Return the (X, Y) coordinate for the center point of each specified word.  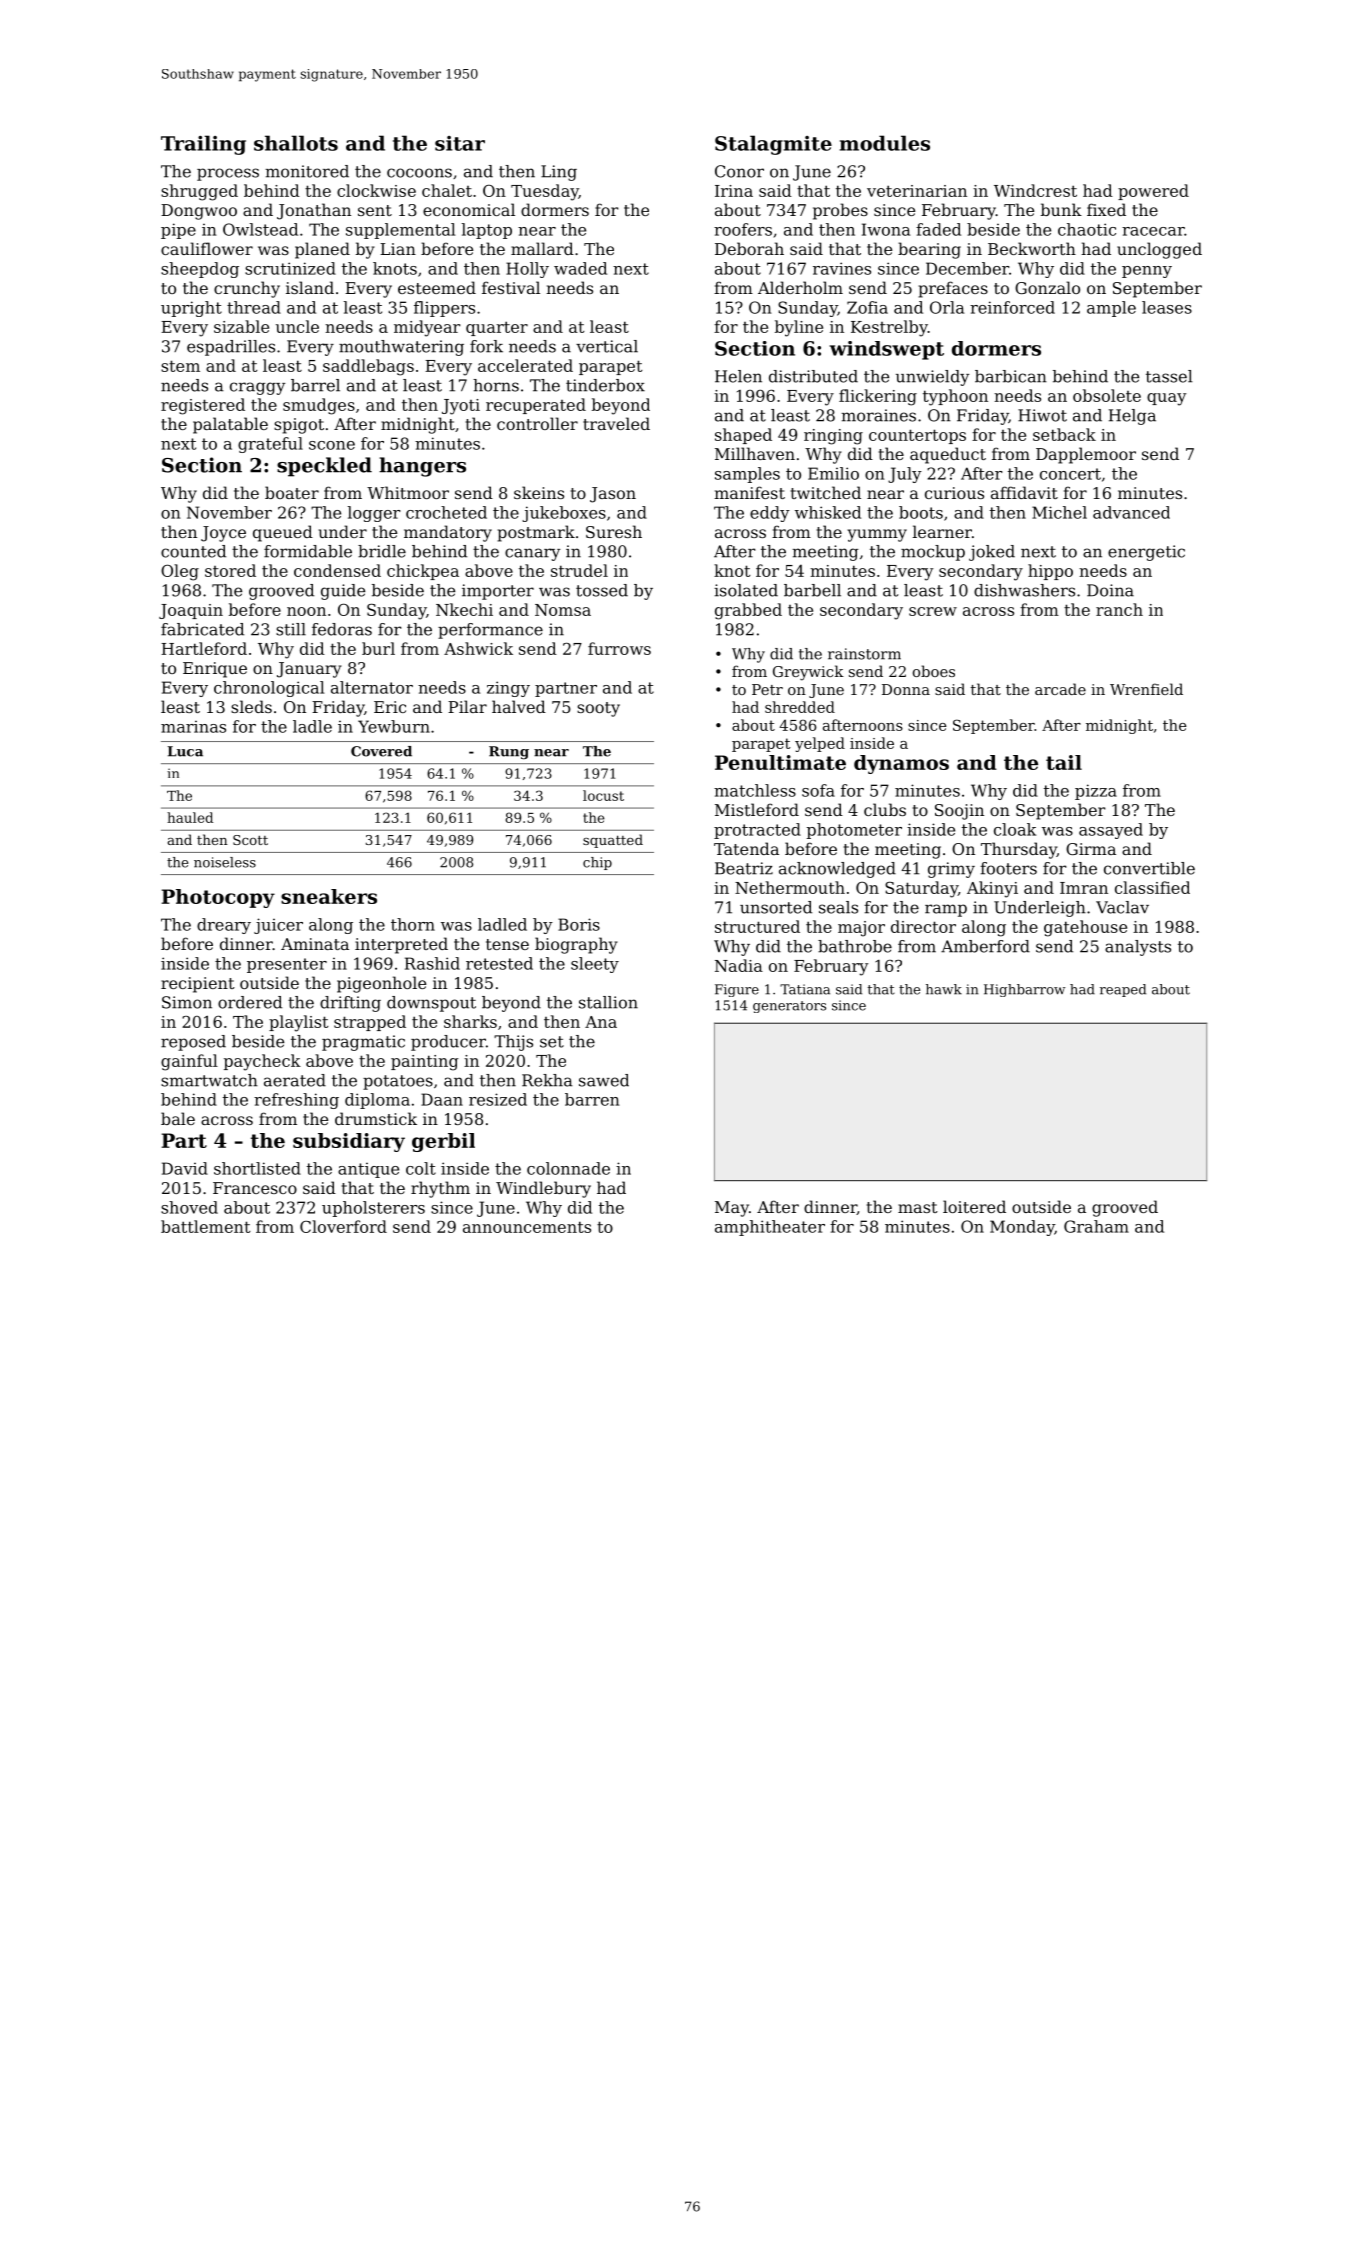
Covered (381, 751)
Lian (398, 249)
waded (580, 268)
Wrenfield (1146, 689)
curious (954, 493)
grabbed (748, 611)
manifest (749, 492)
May (732, 1209)
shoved (189, 1207)
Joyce (223, 534)
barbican (1011, 376)
